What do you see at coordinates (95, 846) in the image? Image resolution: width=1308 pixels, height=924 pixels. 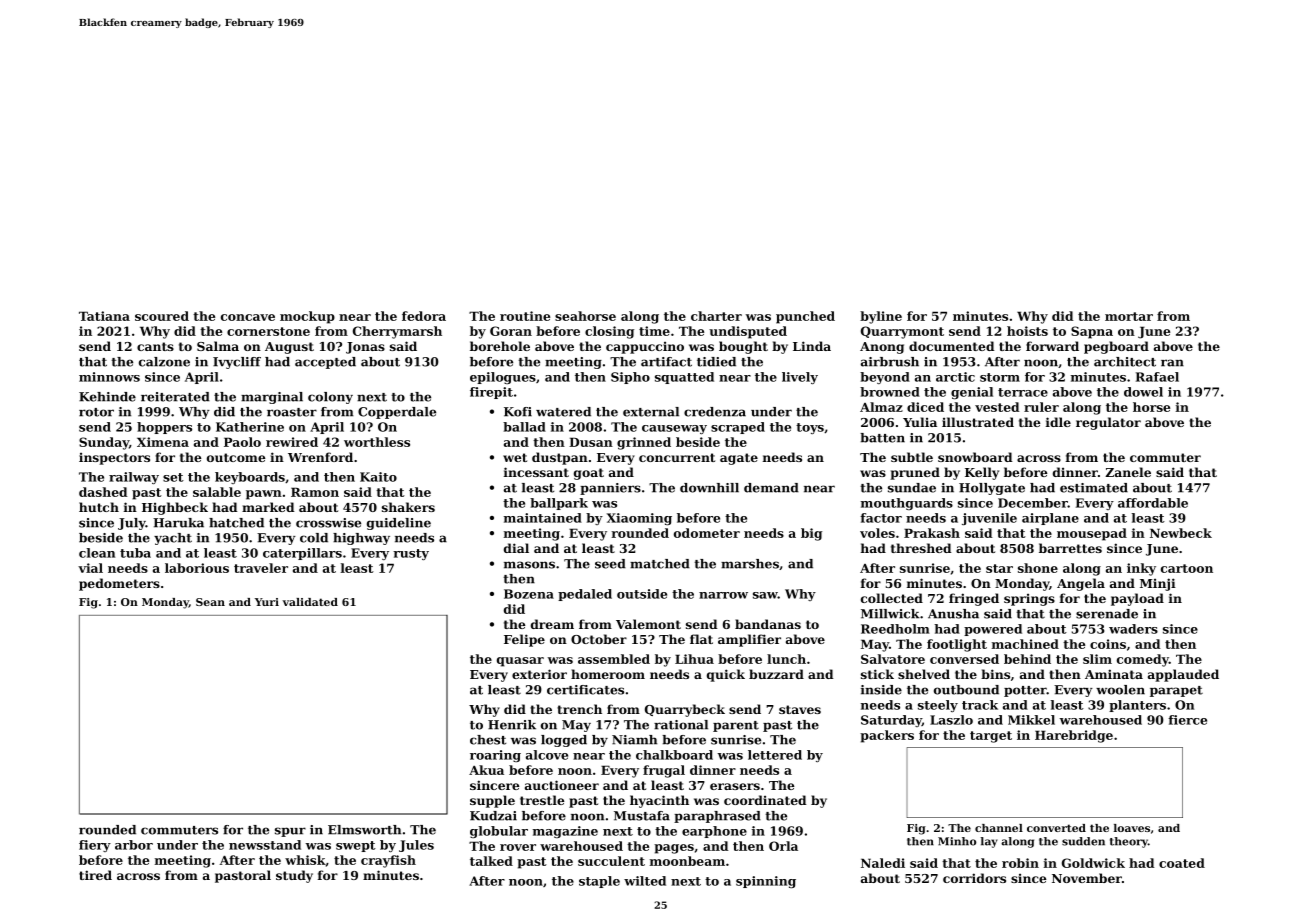 I see `fiery` at bounding box center [95, 846].
